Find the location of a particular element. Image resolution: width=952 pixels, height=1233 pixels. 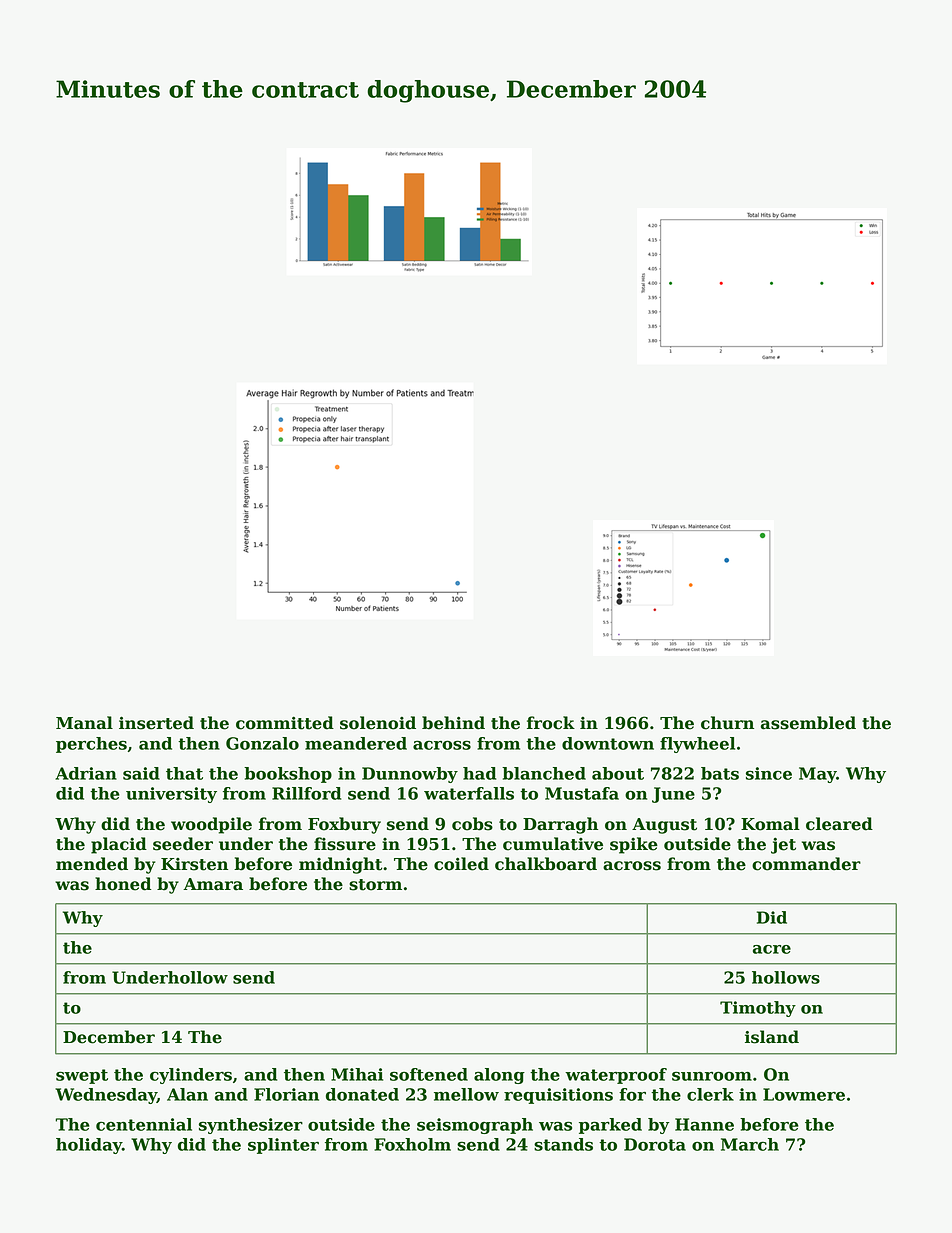

meandered is located at coordinates (356, 743).
